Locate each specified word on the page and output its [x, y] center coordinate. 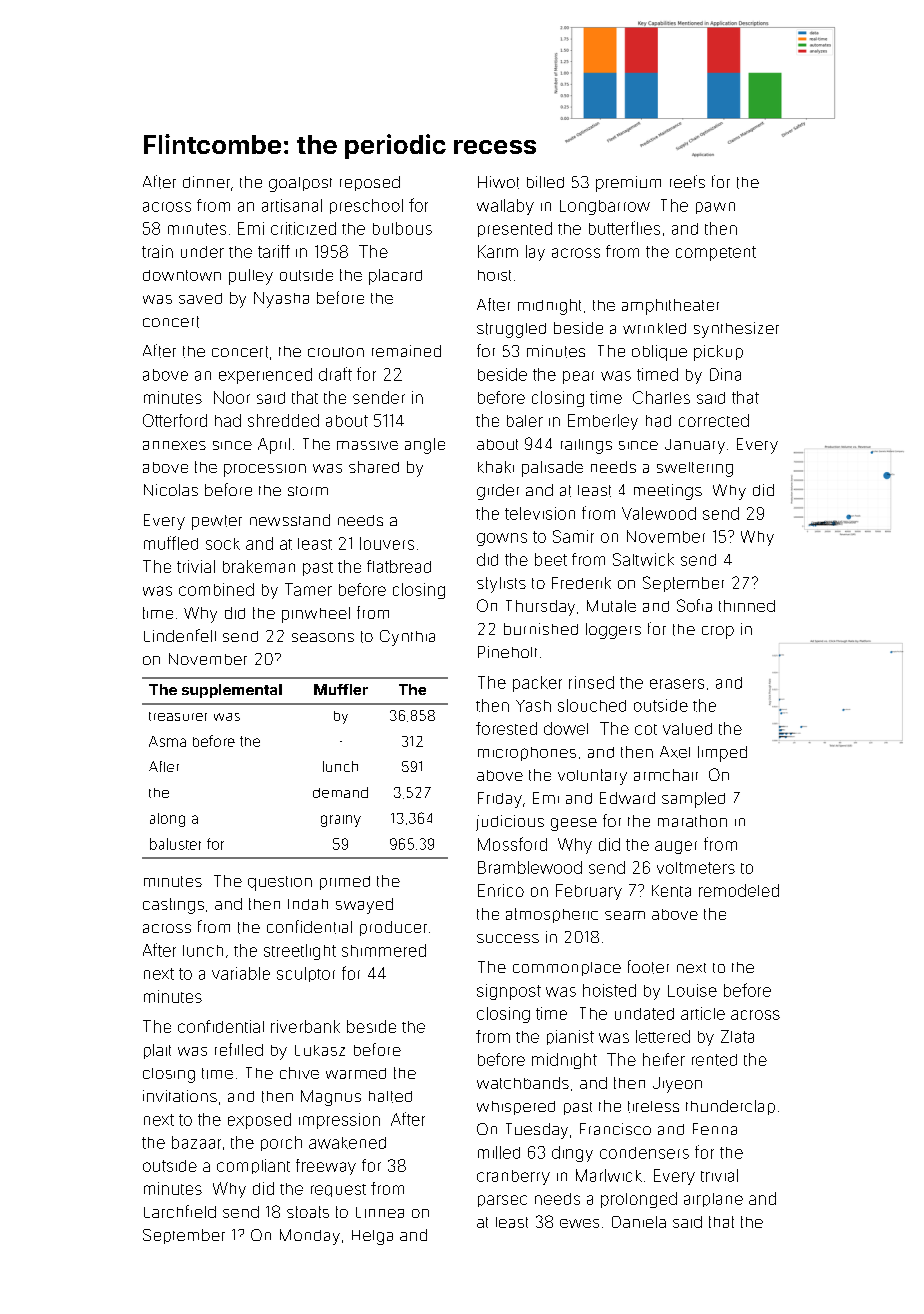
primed [345, 883]
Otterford [175, 420]
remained [406, 351]
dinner [206, 182]
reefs [687, 181]
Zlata [737, 1036]
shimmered [384, 950]
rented [714, 1060]
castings [173, 906]
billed [545, 182]
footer [648, 967]
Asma [167, 741]
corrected [714, 420]
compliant [253, 1166]
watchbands [523, 1083]
